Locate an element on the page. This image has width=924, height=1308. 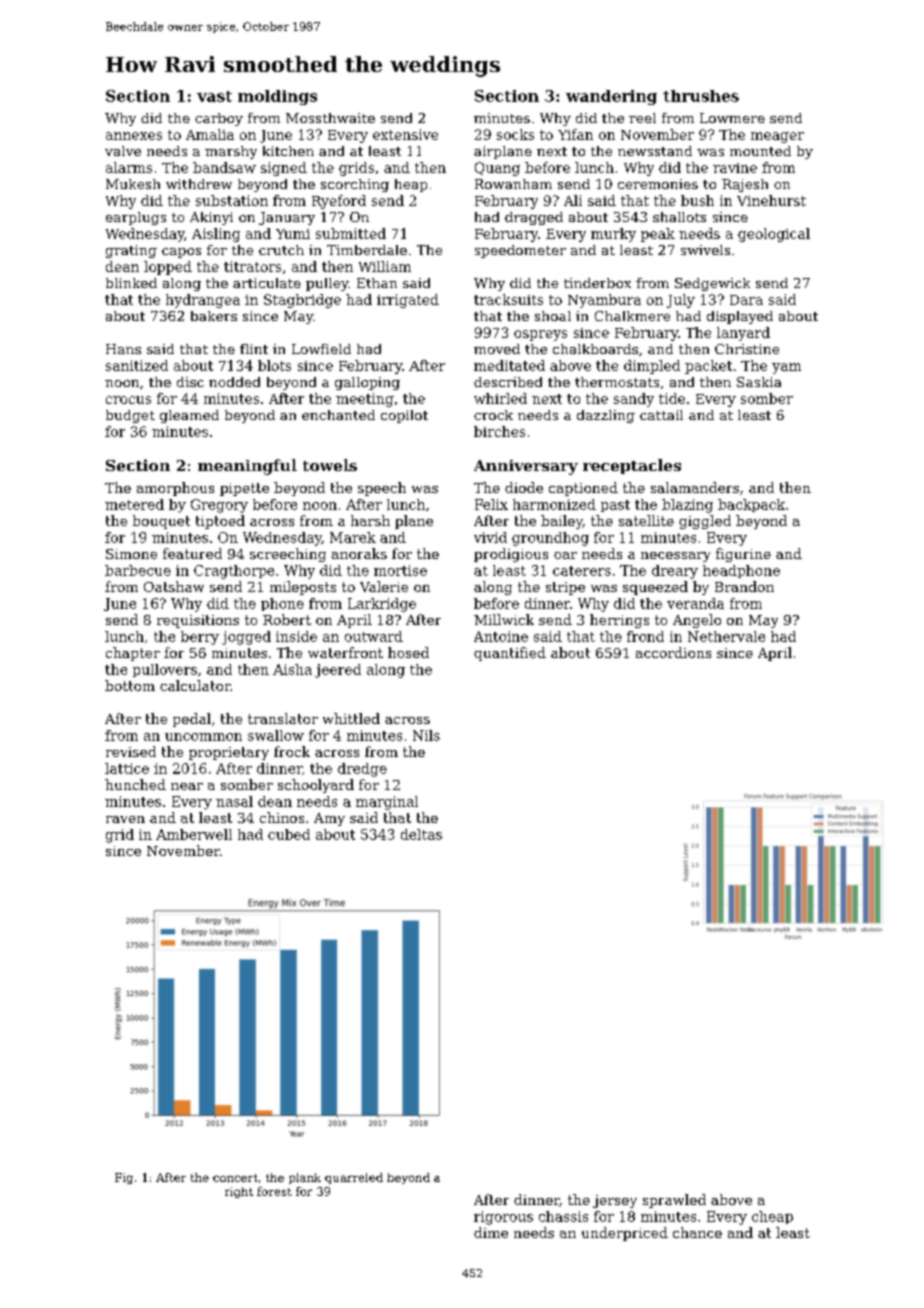
Akinyi is located at coordinates (211, 218).
